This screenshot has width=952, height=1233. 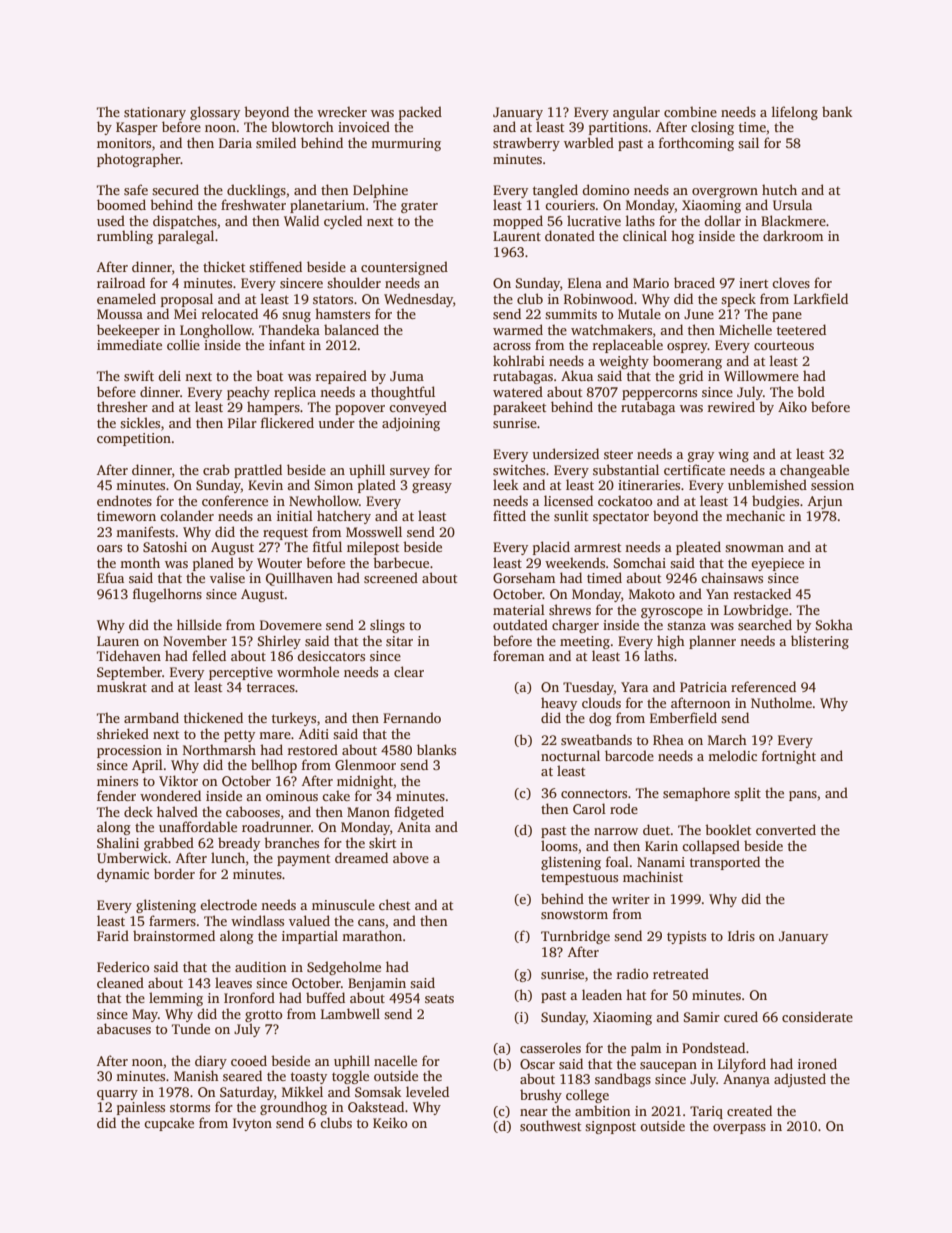 What do you see at coordinates (141, 1108) in the screenshot?
I see `painless` at bounding box center [141, 1108].
